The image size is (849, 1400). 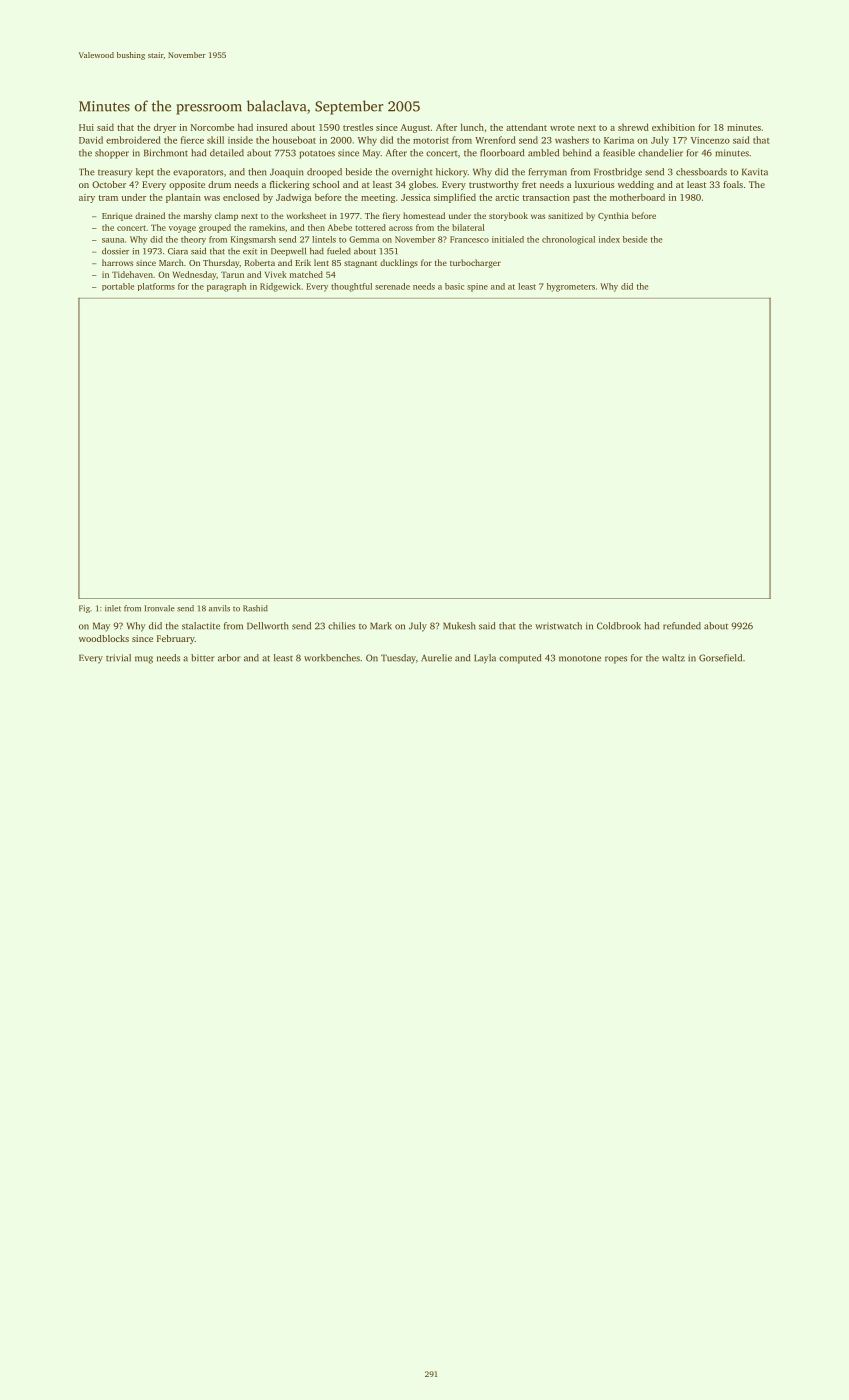 What do you see at coordinates (159, 608) in the screenshot?
I see `Ironvale` at bounding box center [159, 608].
